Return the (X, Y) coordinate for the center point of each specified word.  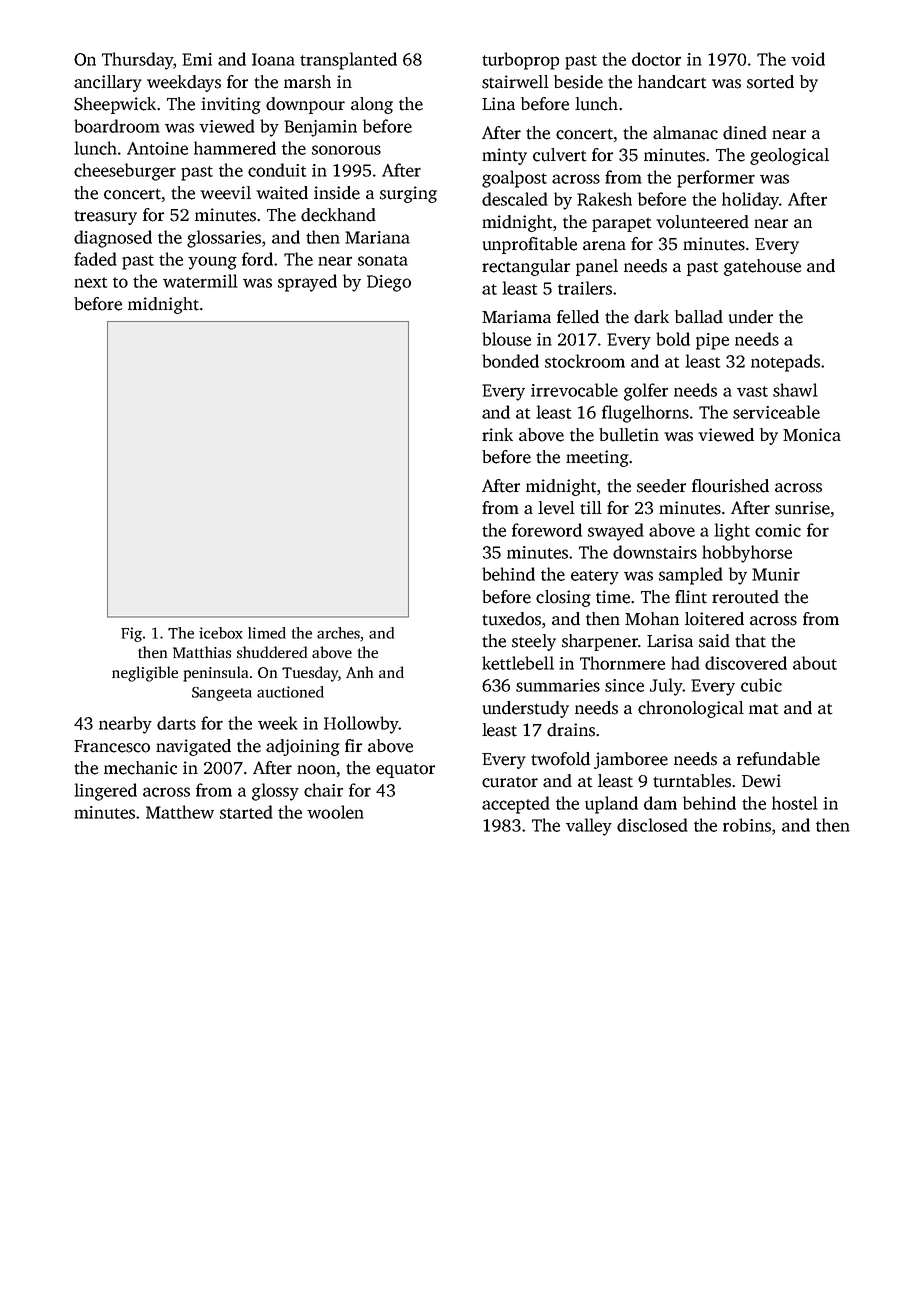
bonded (510, 361)
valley (589, 827)
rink (497, 434)
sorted (770, 82)
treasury (105, 218)
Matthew (180, 812)
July (666, 687)
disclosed (652, 825)
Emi (197, 59)
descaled (515, 199)
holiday (750, 201)
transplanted (348, 61)
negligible (145, 674)
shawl (795, 390)
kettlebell (518, 663)
